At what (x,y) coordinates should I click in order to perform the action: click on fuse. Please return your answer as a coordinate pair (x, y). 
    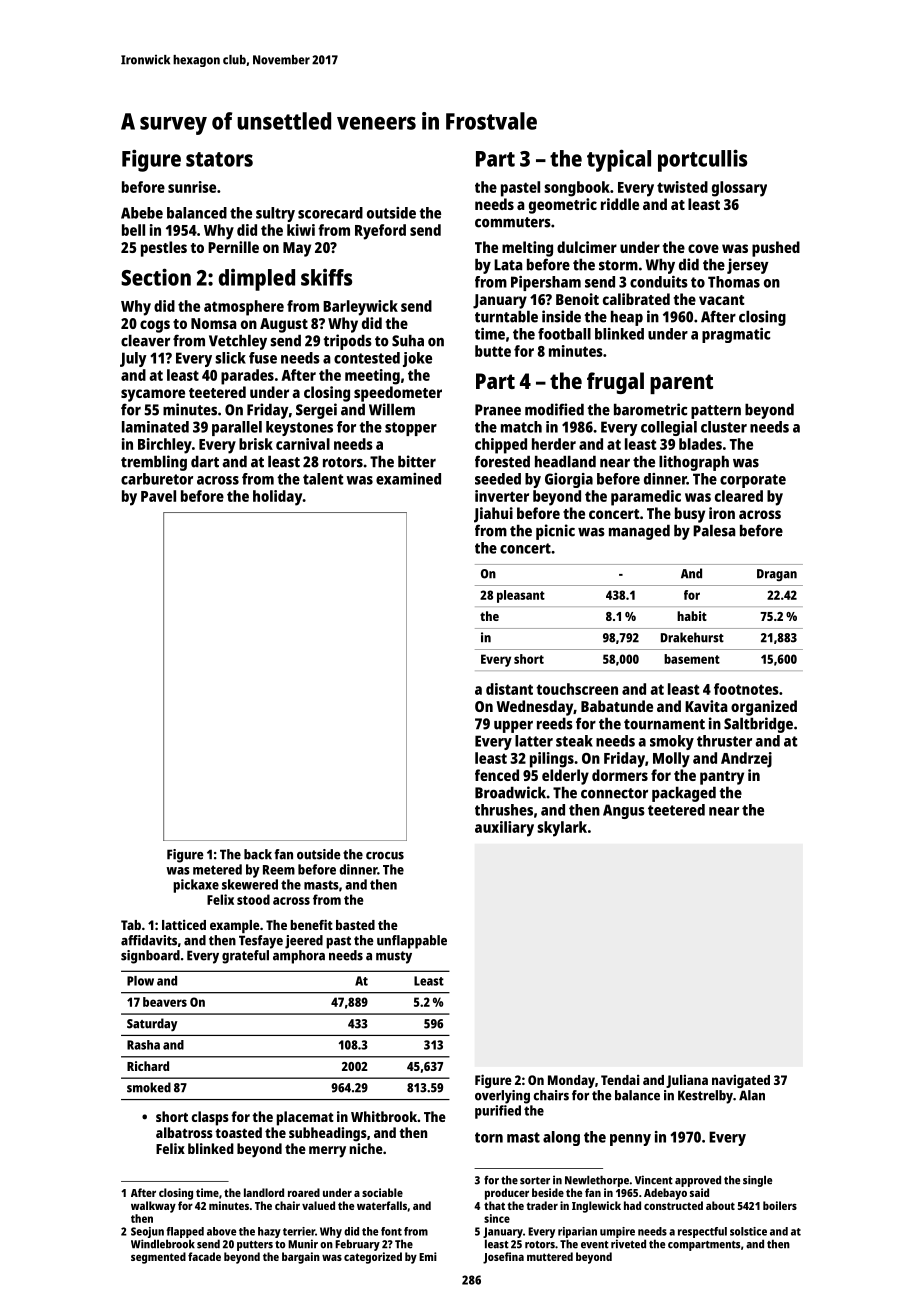
    Looking at the image, I should click on (263, 358).
